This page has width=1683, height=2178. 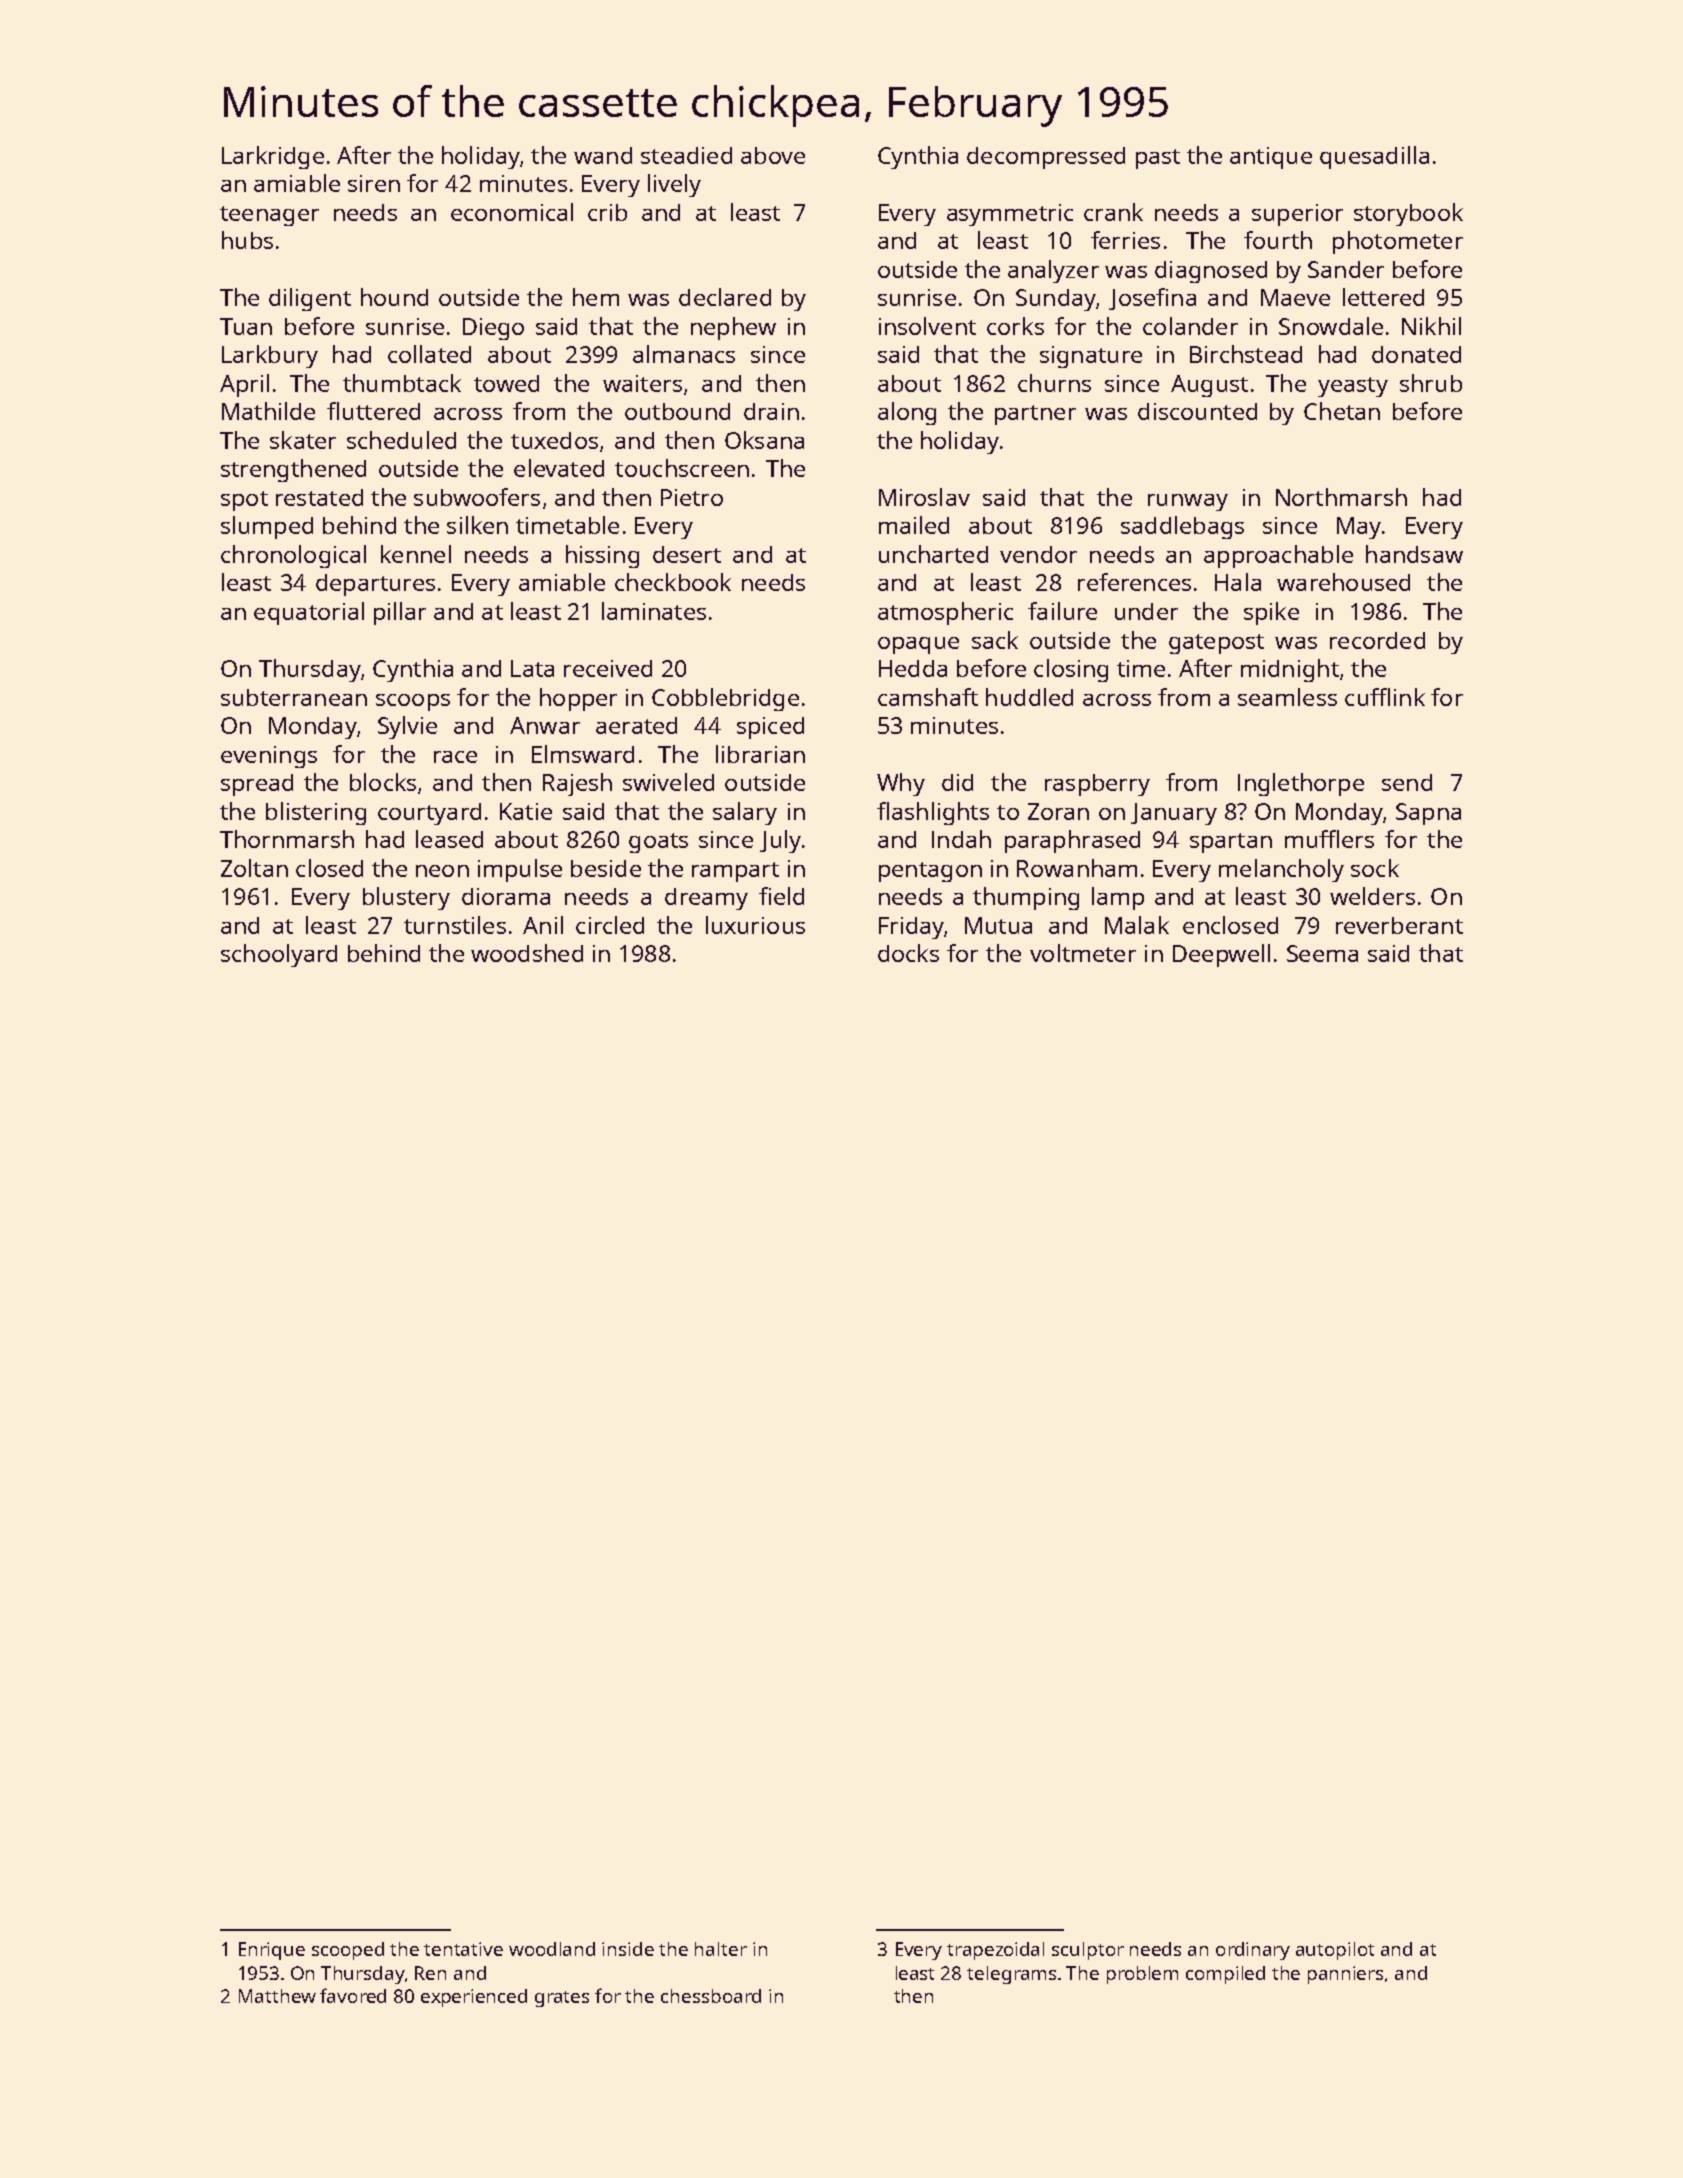 What do you see at coordinates (277, 1996) in the page?
I see `Matthew` at bounding box center [277, 1996].
